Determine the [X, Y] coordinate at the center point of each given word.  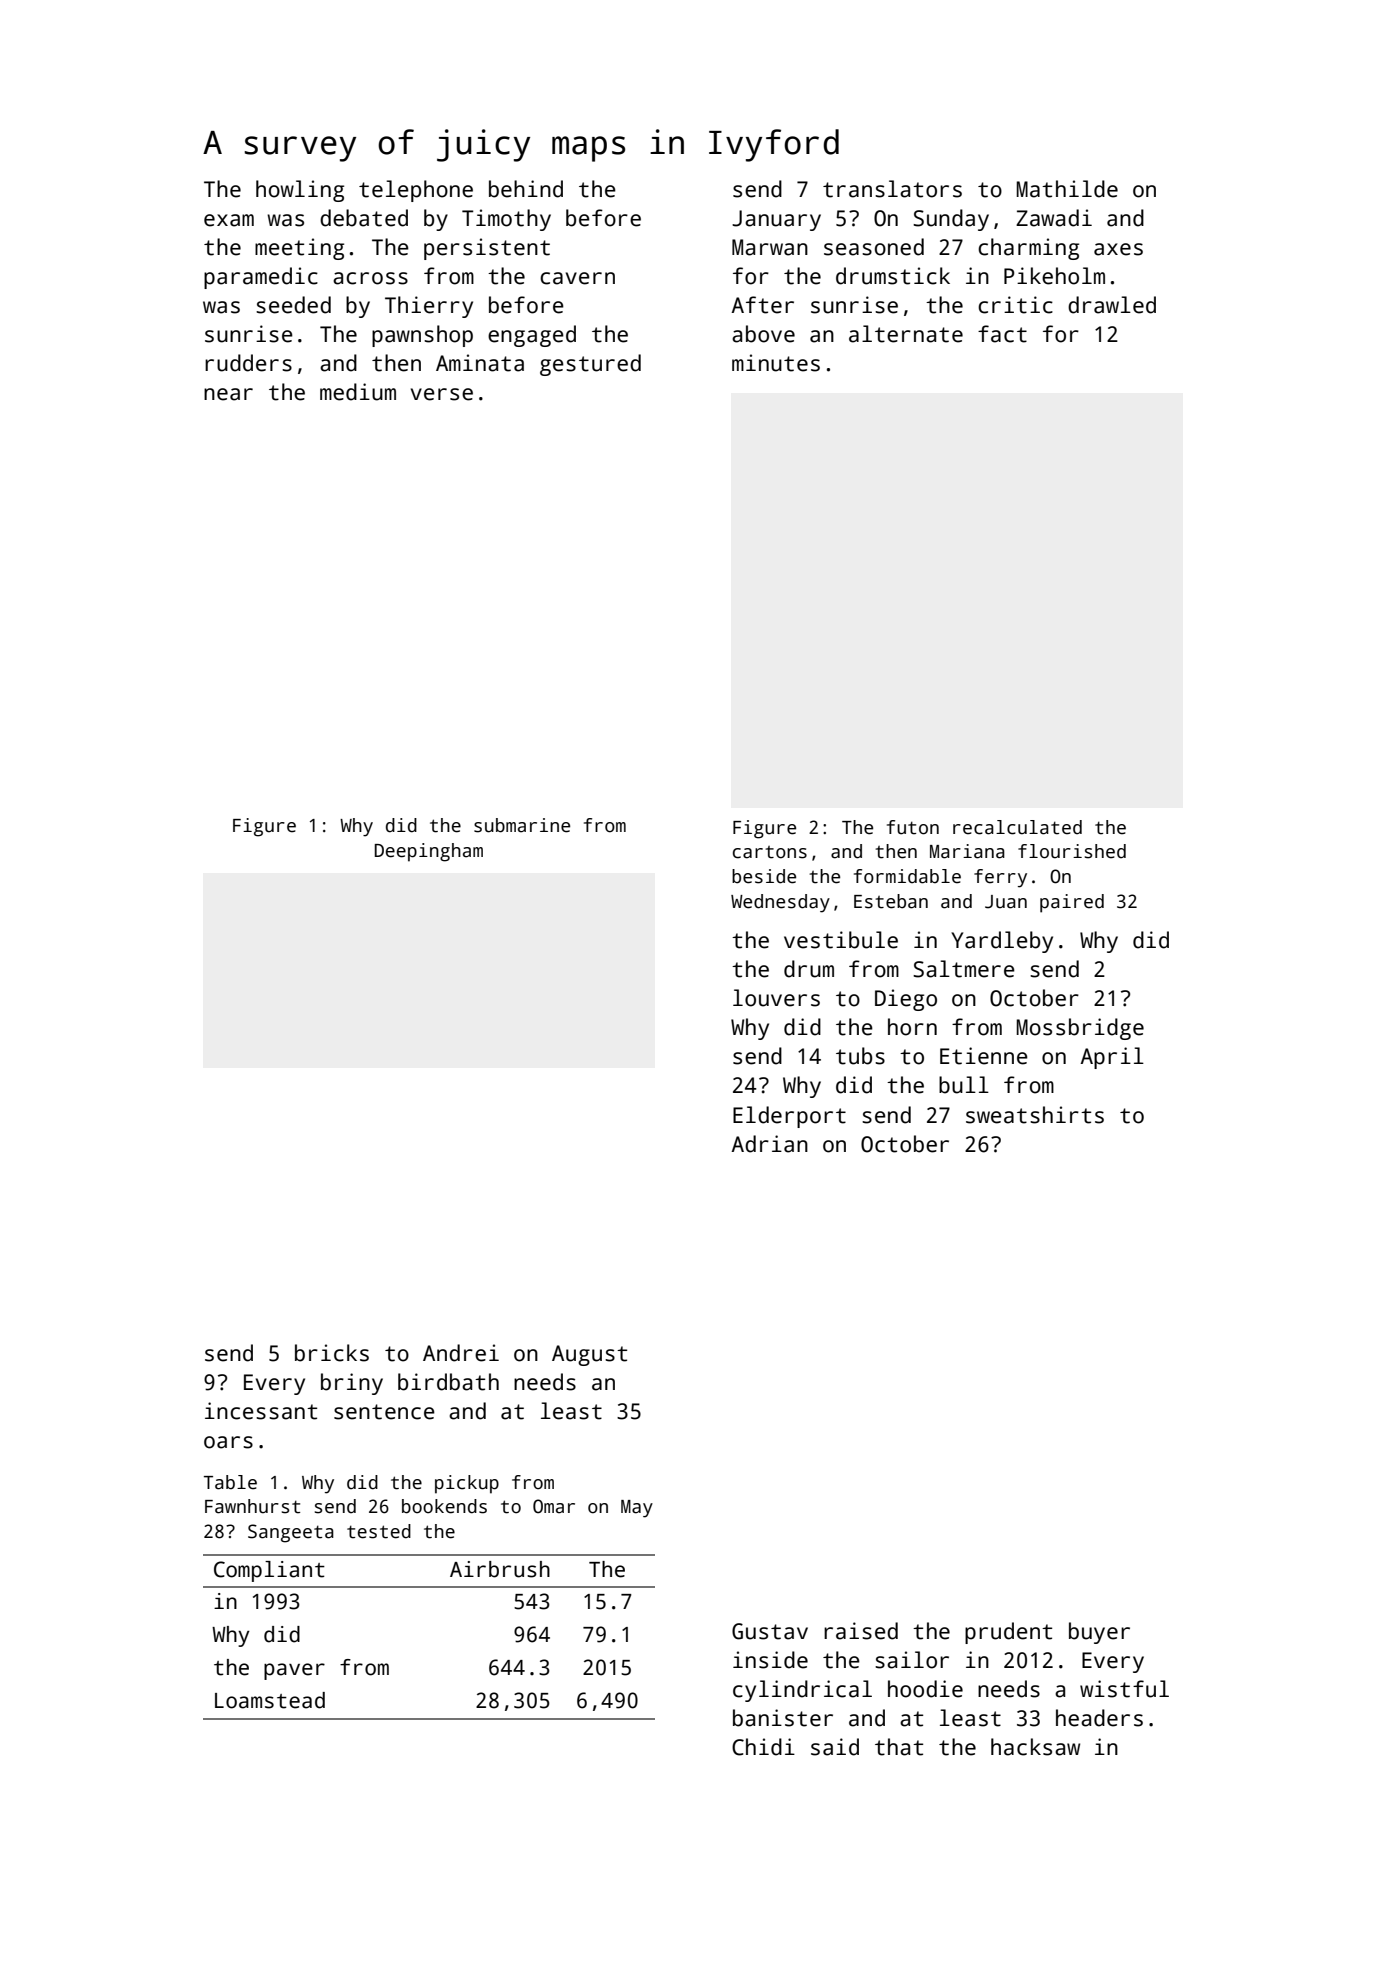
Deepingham [429, 852]
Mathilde [1067, 189]
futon [913, 827]
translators [892, 189]
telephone [416, 191]
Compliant [269, 1571]
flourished [1072, 851]
